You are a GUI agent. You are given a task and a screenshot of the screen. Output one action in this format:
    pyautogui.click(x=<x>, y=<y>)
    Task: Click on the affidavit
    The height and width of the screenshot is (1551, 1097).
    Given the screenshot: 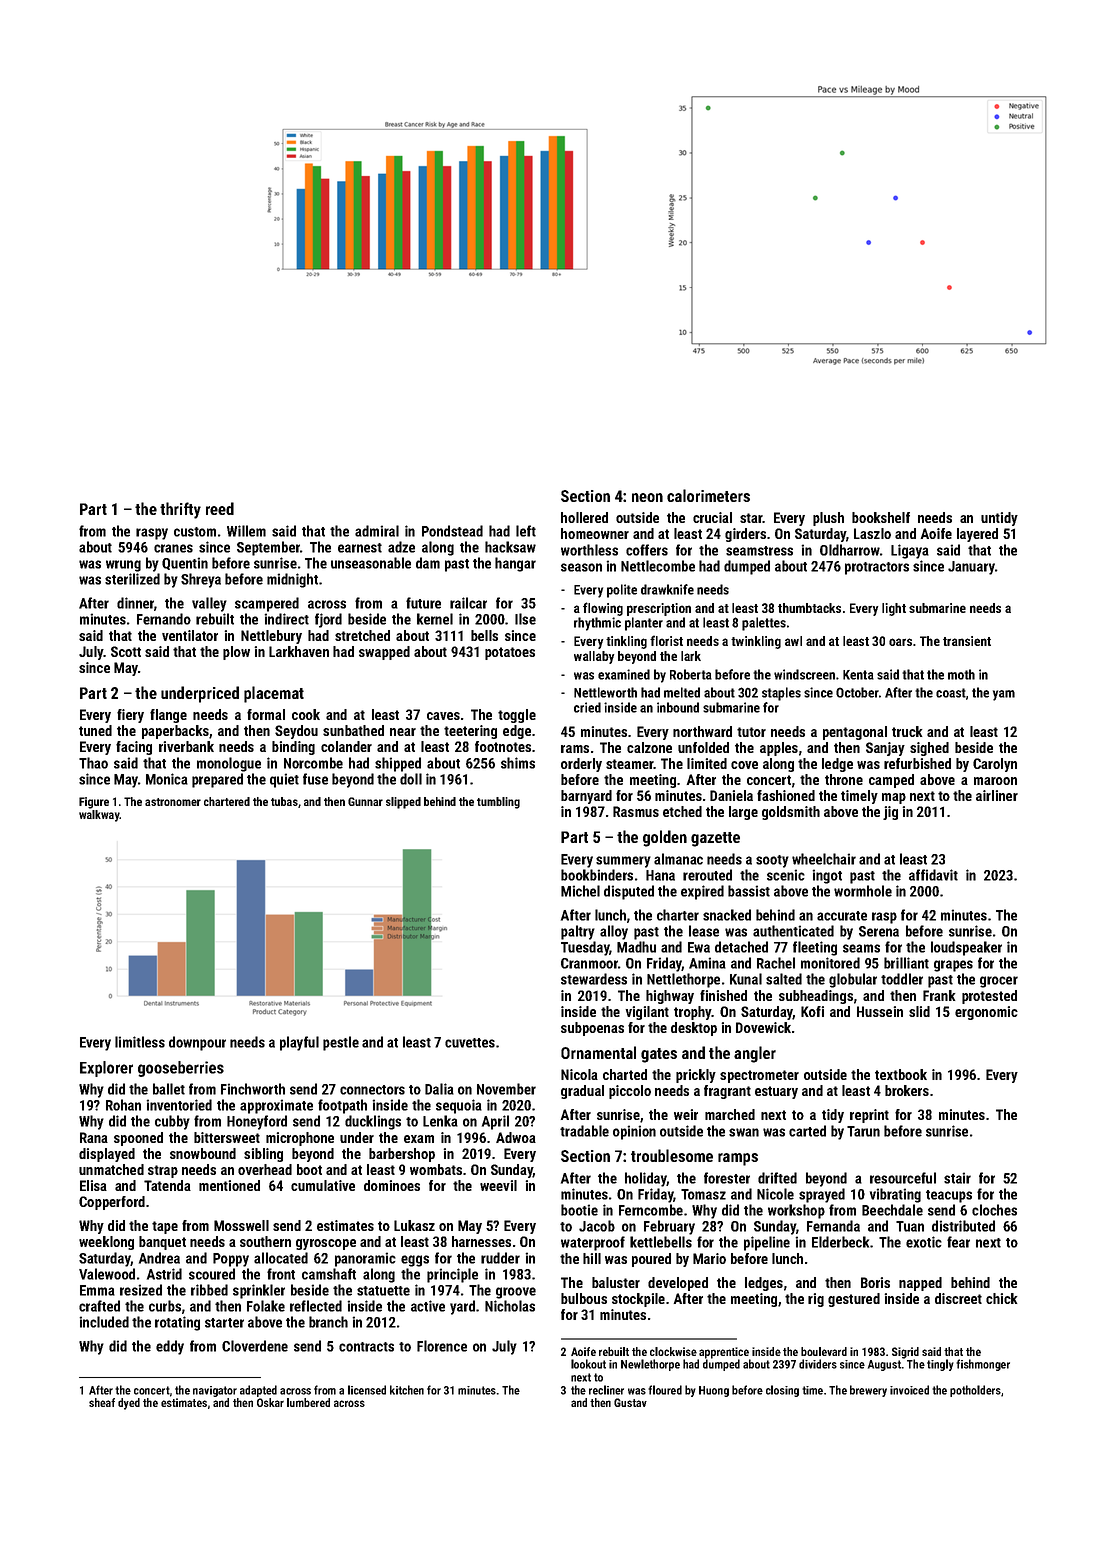 What is the action you would take?
    pyautogui.click(x=933, y=875)
